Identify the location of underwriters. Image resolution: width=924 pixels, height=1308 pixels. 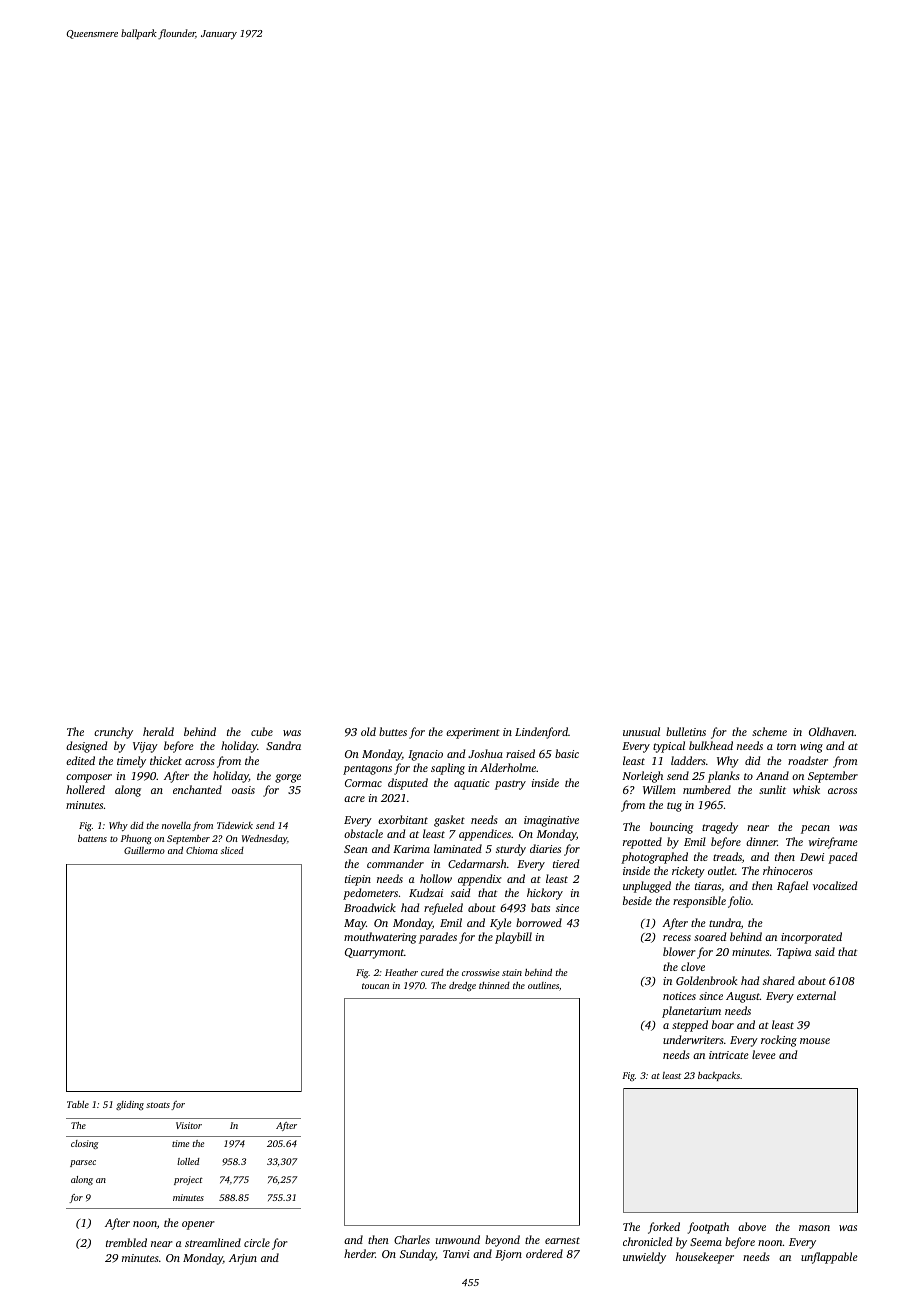
(693, 1039).
